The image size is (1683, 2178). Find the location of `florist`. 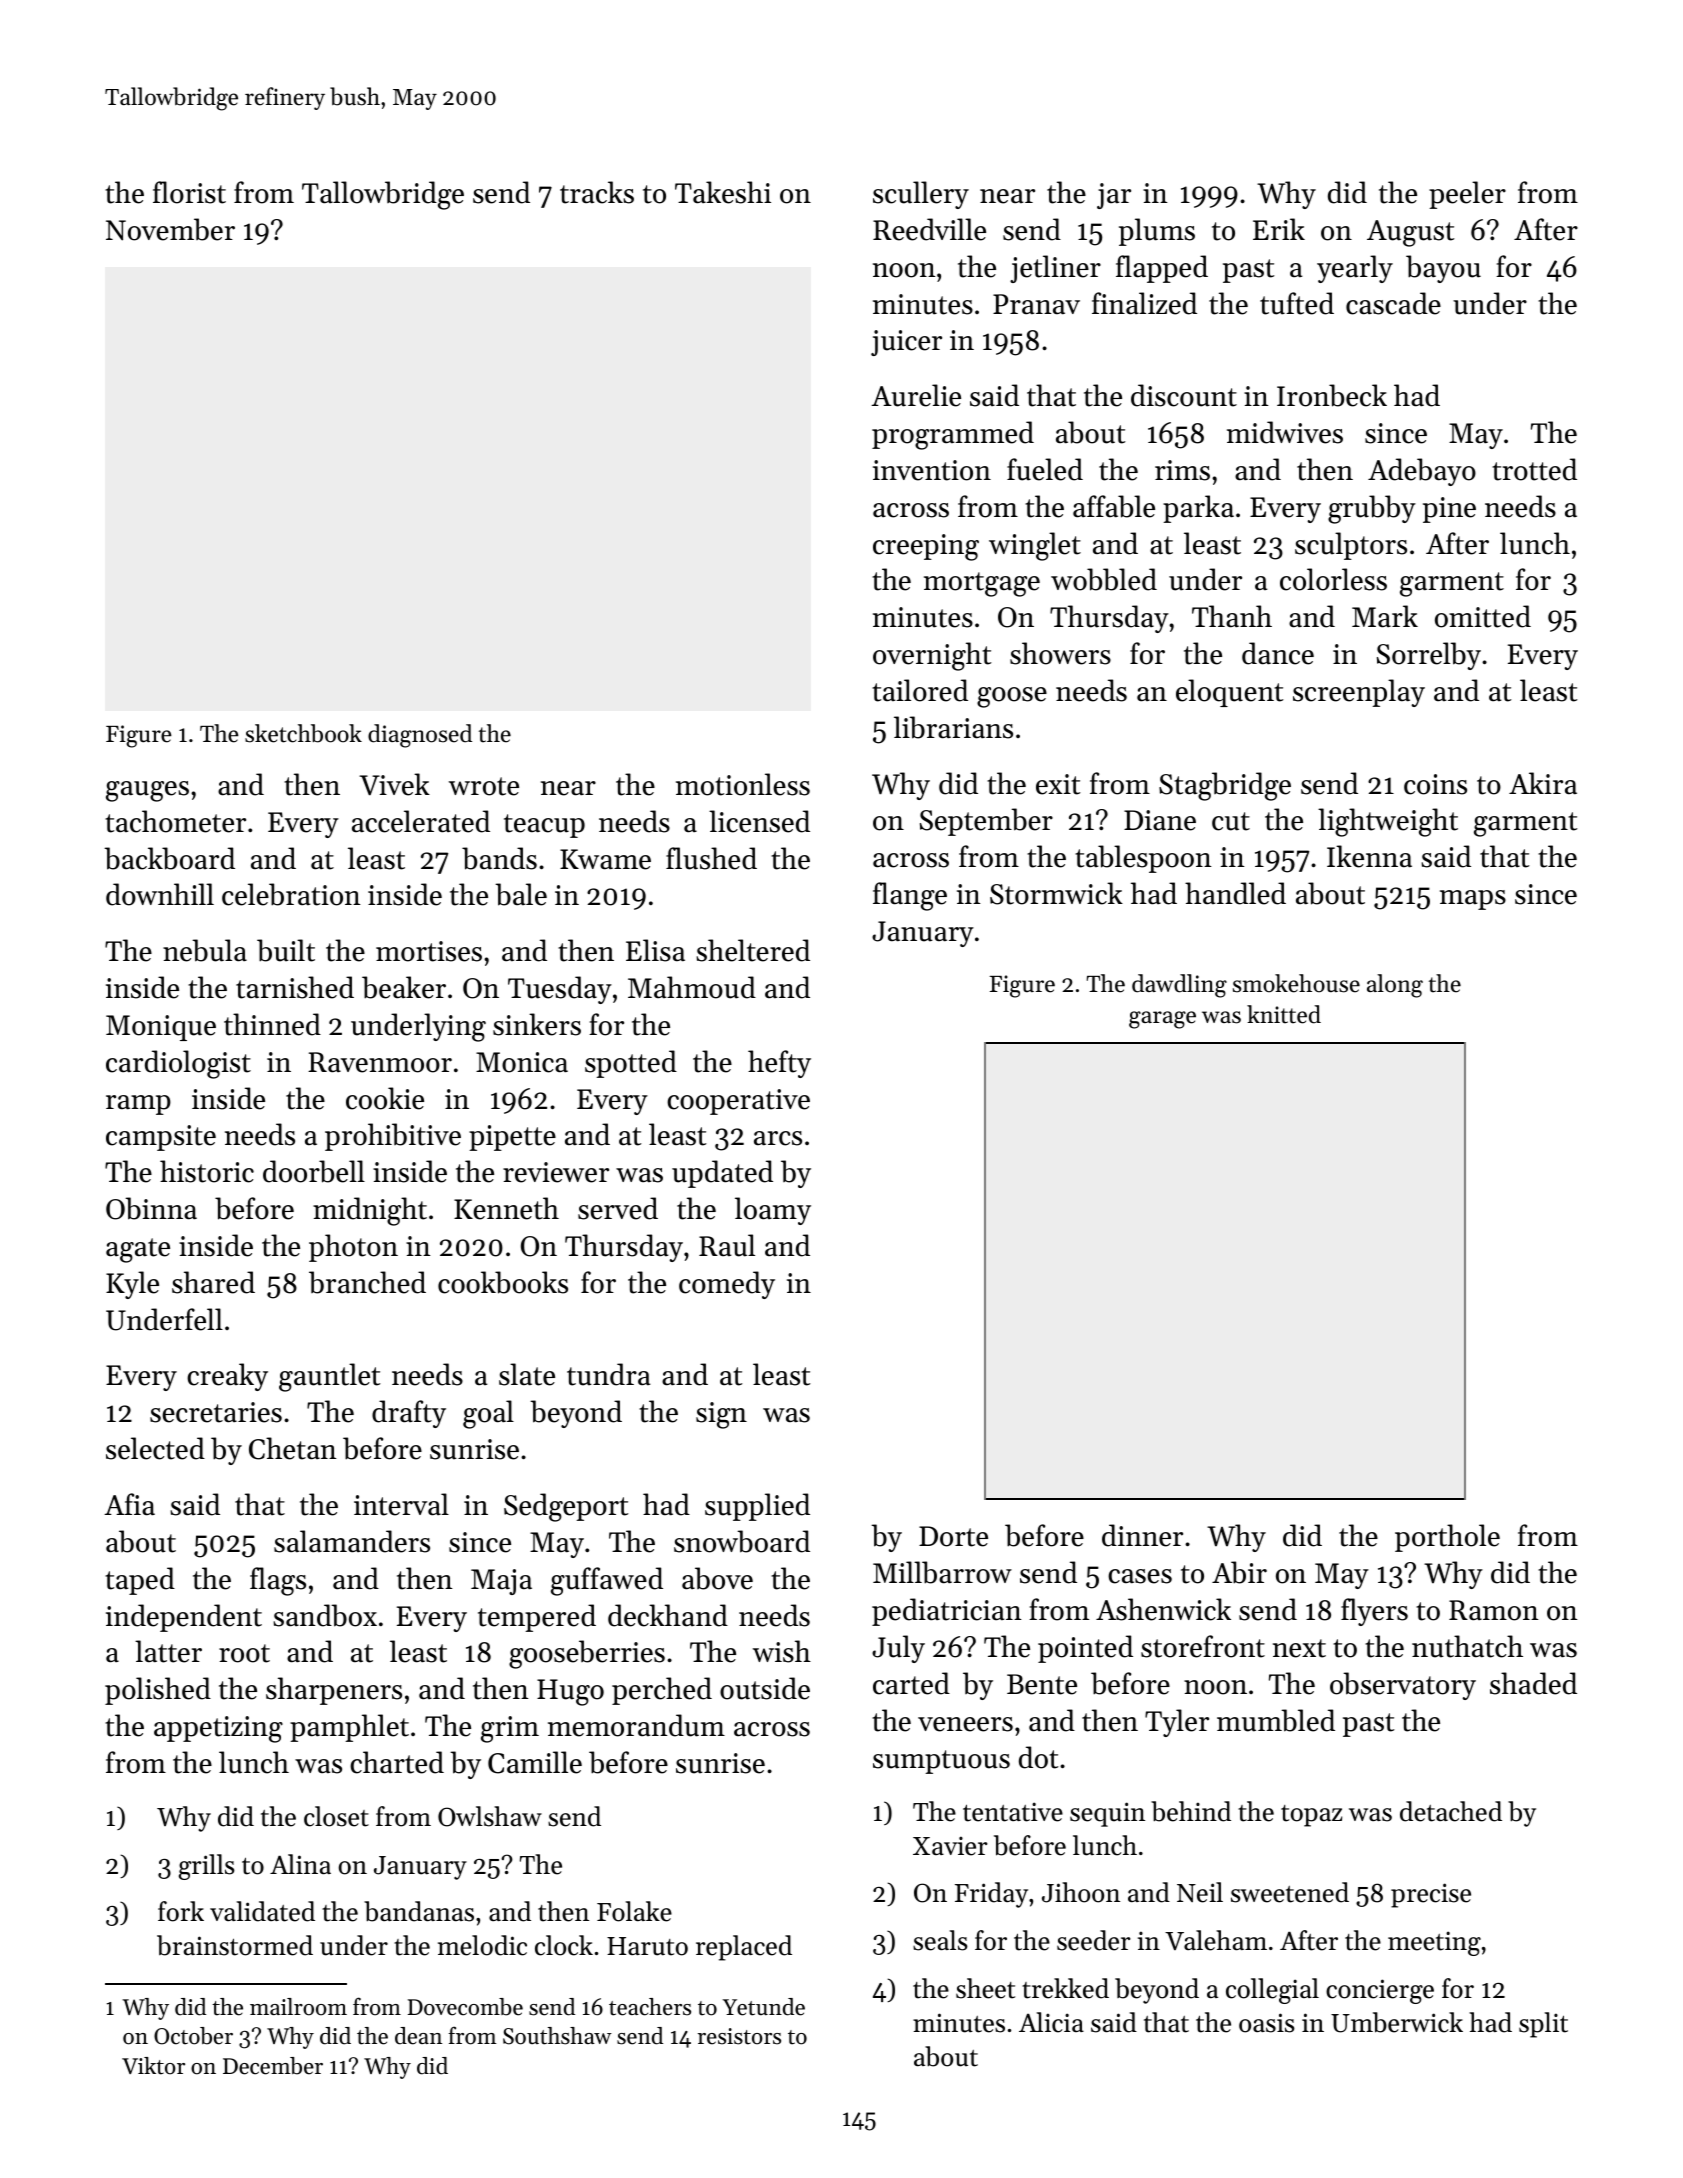

florist is located at coordinates (189, 192).
